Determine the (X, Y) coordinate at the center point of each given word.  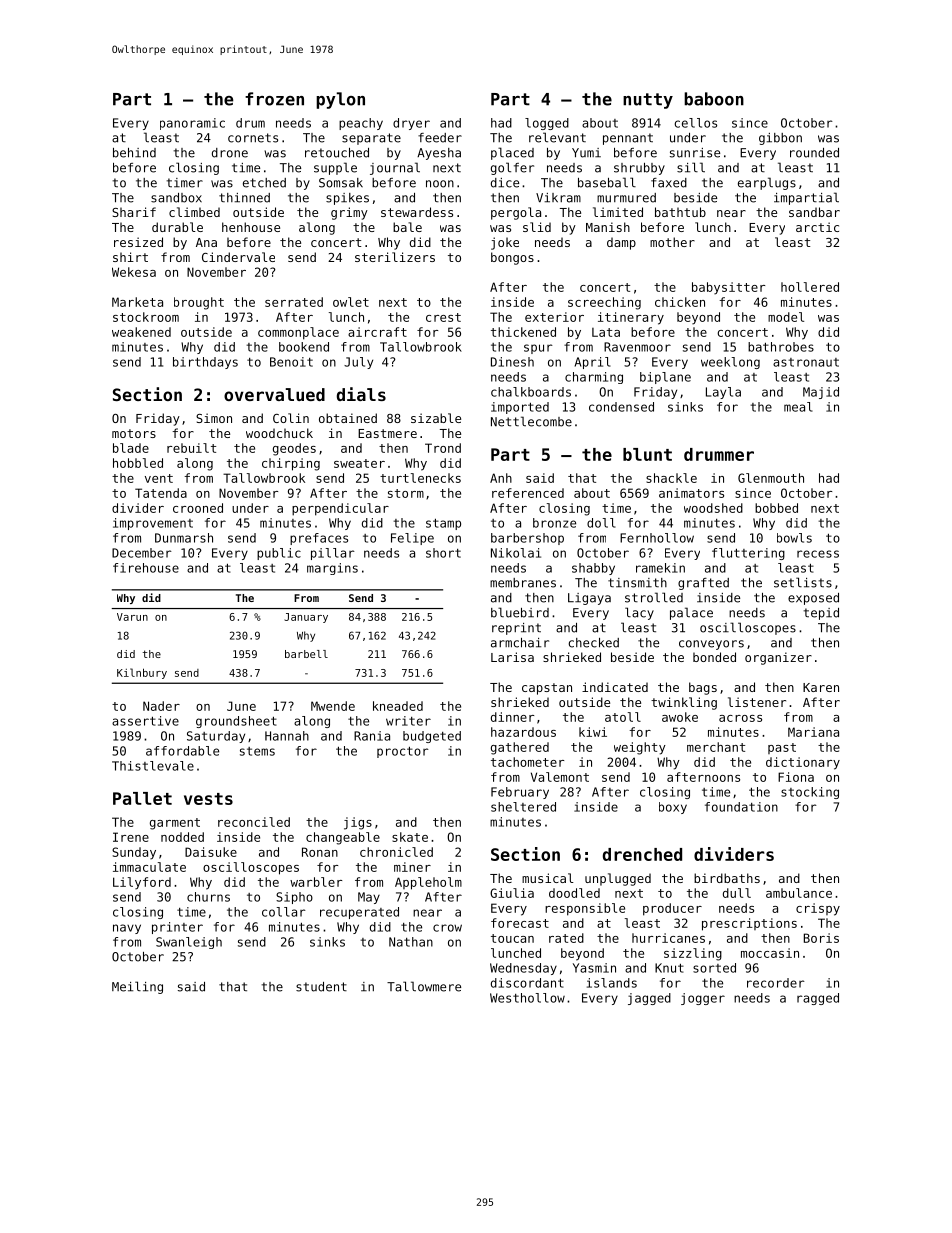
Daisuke (211, 852)
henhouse (251, 227)
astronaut (806, 362)
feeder (440, 138)
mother (672, 242)
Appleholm (428, 883)
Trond (443, 448)
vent (159, 478)
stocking (810, 793)
